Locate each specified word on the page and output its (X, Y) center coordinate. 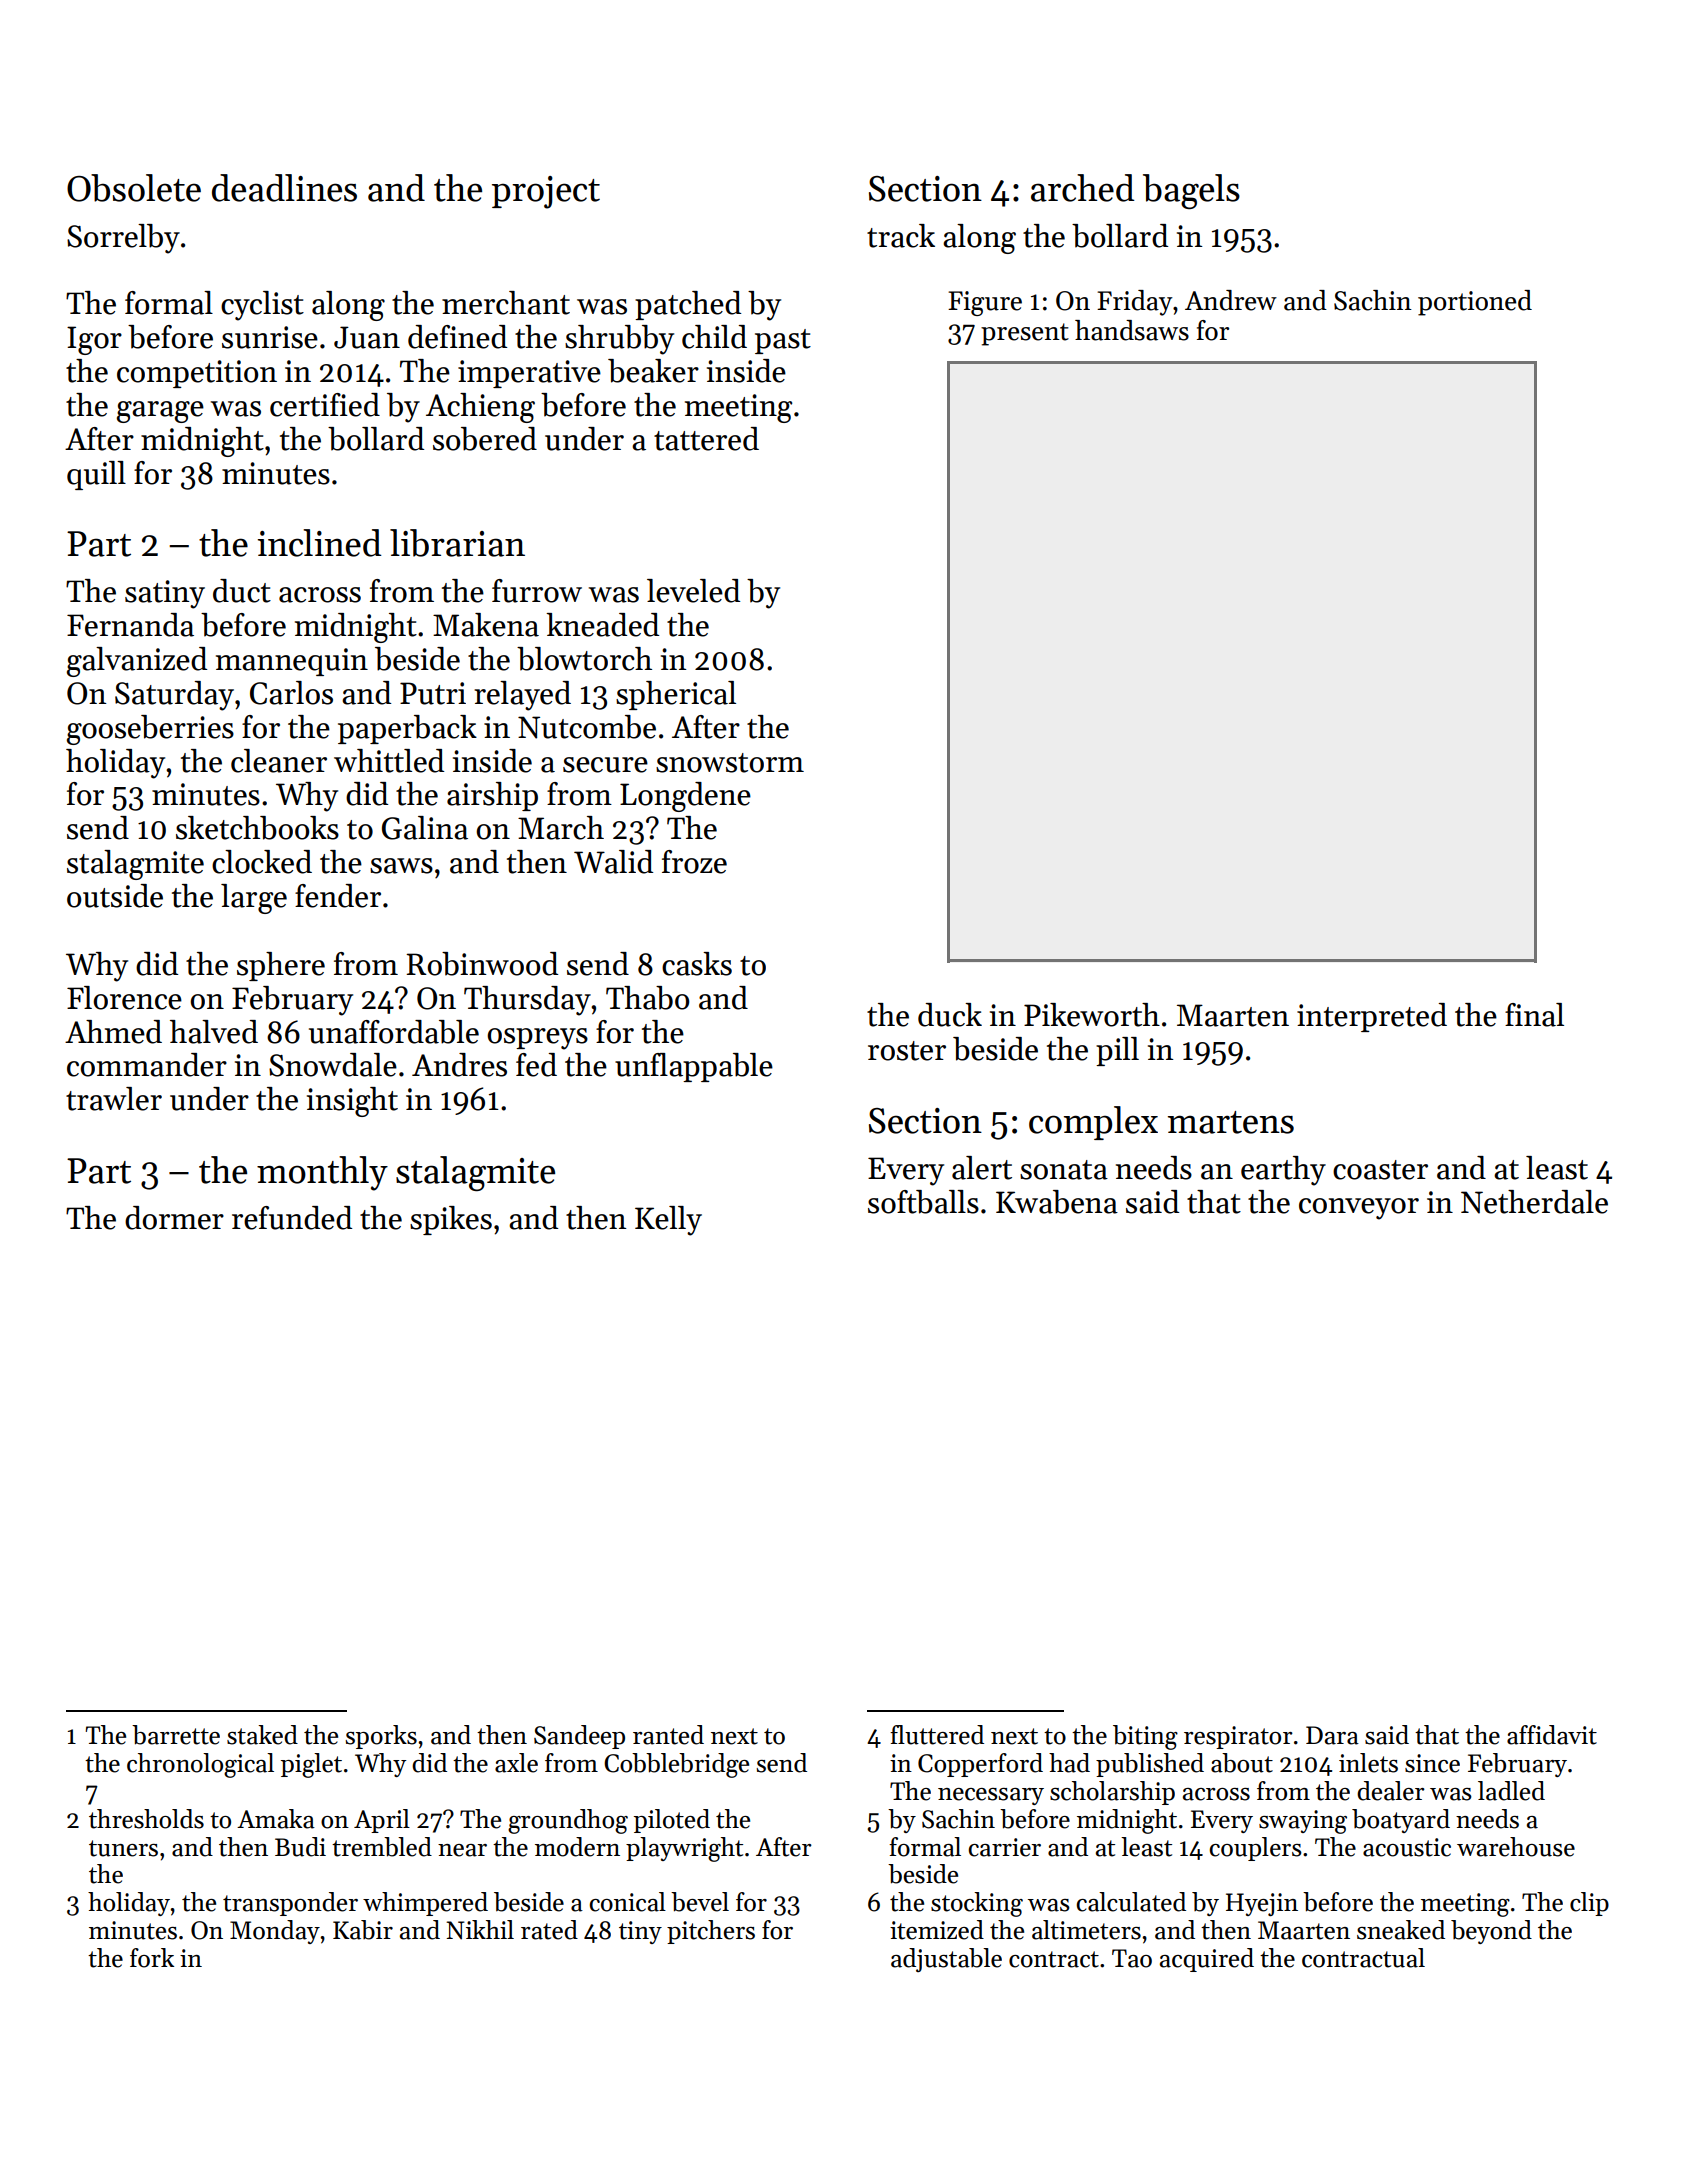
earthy (1283, 1171)
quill (96, 475)
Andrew (1231, 300)
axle (516, 1763)
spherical (676, 695)
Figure (985, 303)
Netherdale (1534, 1202)
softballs (923, 1202)
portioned (1475, 303)
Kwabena (1057, 1202)
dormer (174, 1218)
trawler (114, 1099)
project (546, 192)
